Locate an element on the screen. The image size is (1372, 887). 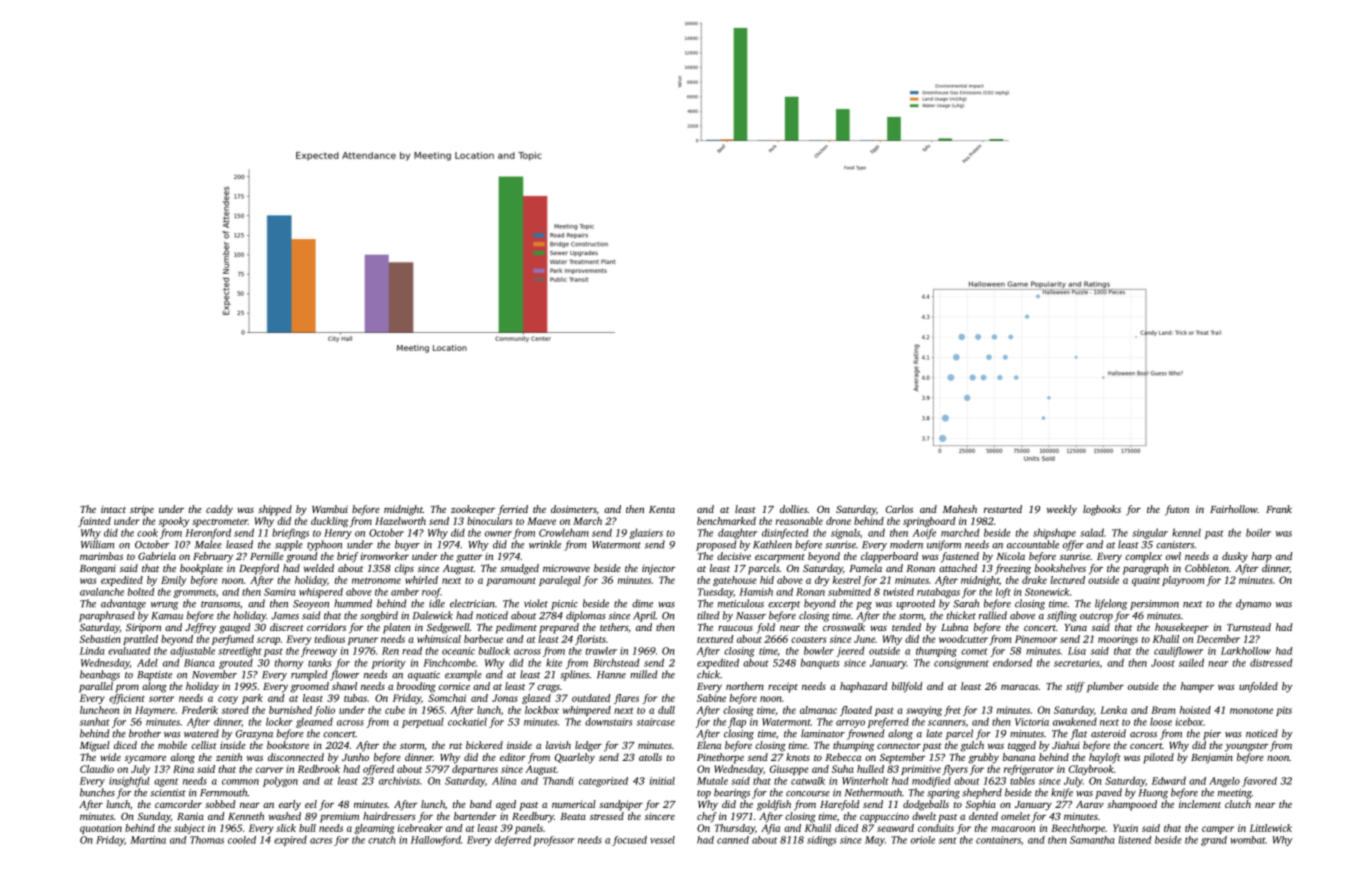
bookstore is located at coordinates (288, 745).
